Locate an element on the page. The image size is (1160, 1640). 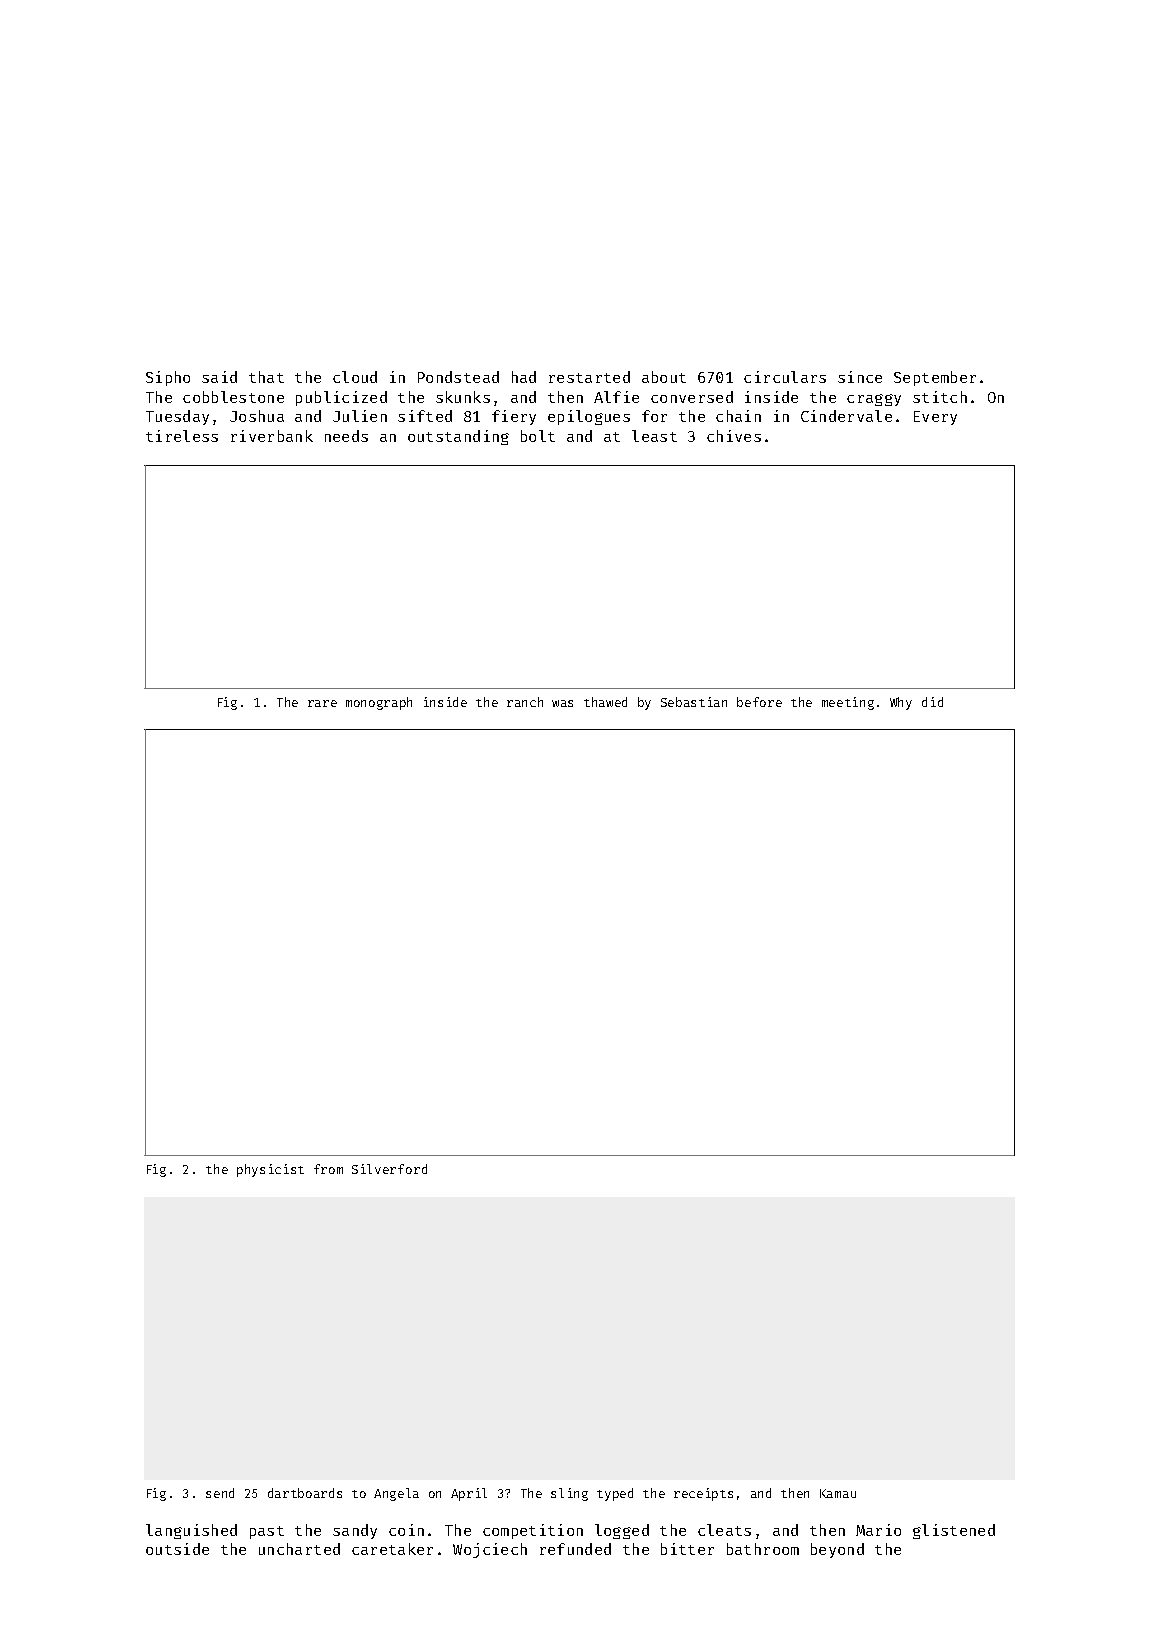
sling is located at coordinates (569, 1494).
